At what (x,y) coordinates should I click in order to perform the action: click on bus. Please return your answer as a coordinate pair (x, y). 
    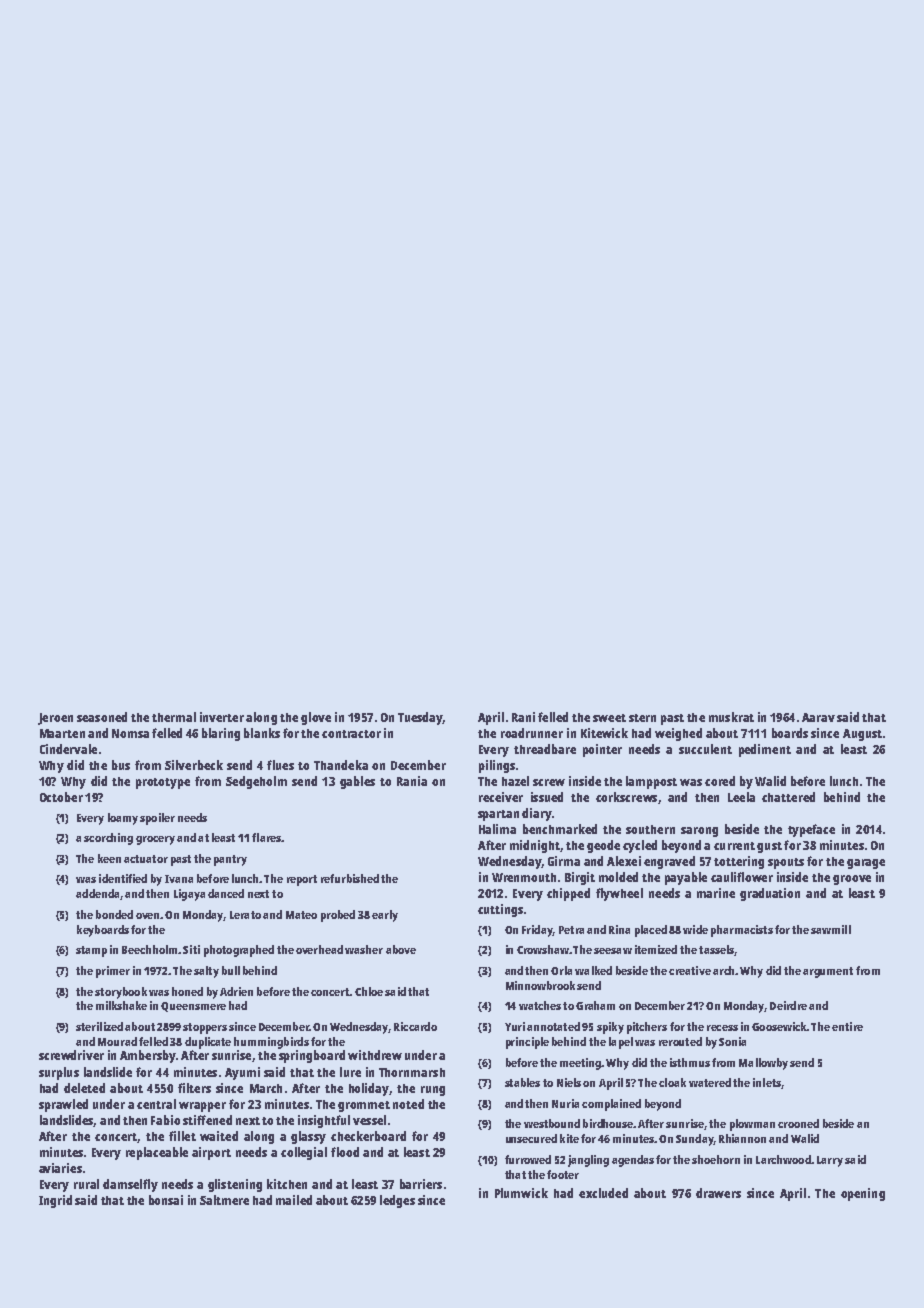
    Looking at the image, I should click on (121, 765).
